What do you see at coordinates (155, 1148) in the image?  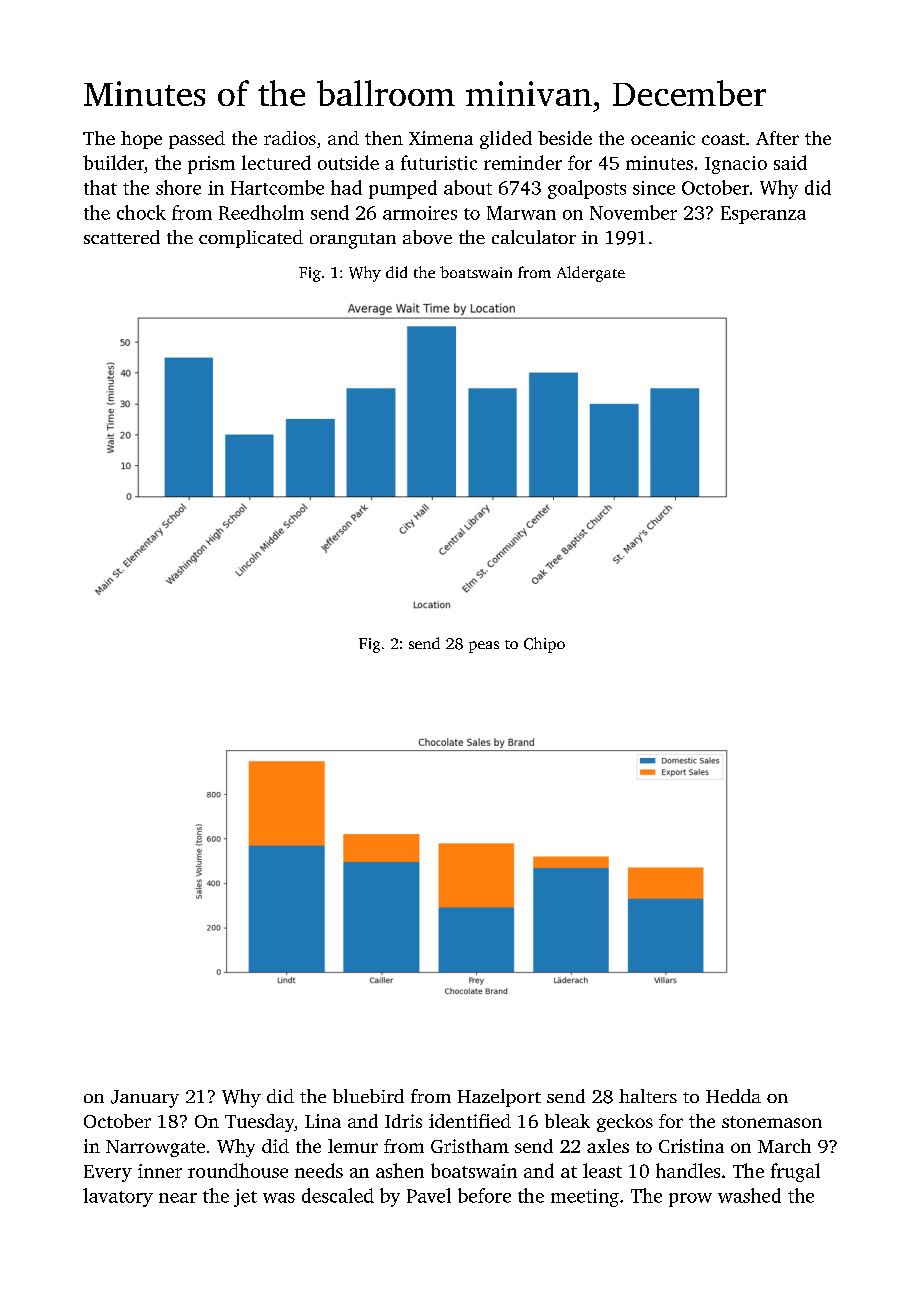 I see `Narrowgate` at bounding box center [155, 1148].
